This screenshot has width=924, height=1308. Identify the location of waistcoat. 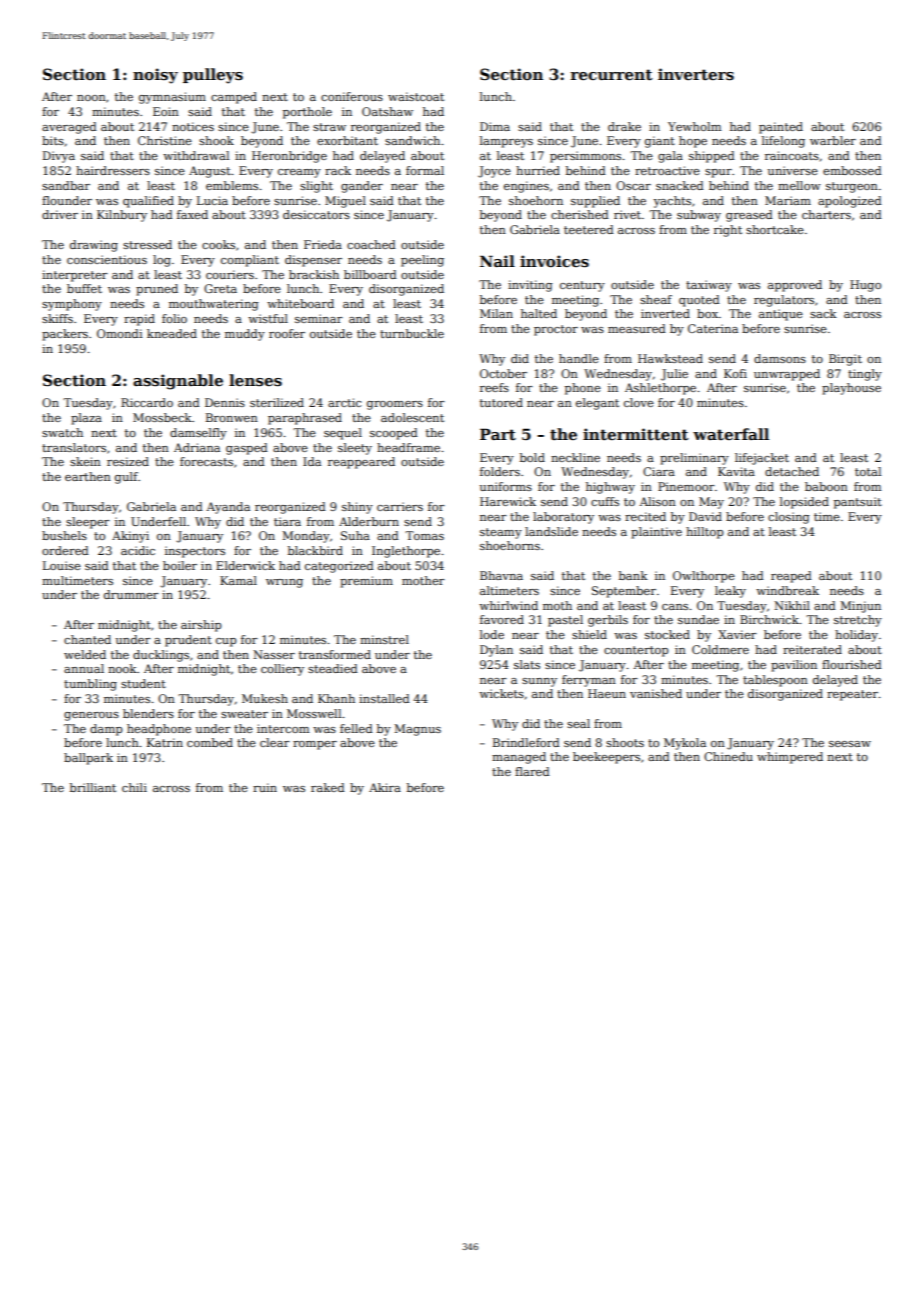
(416, 96).
